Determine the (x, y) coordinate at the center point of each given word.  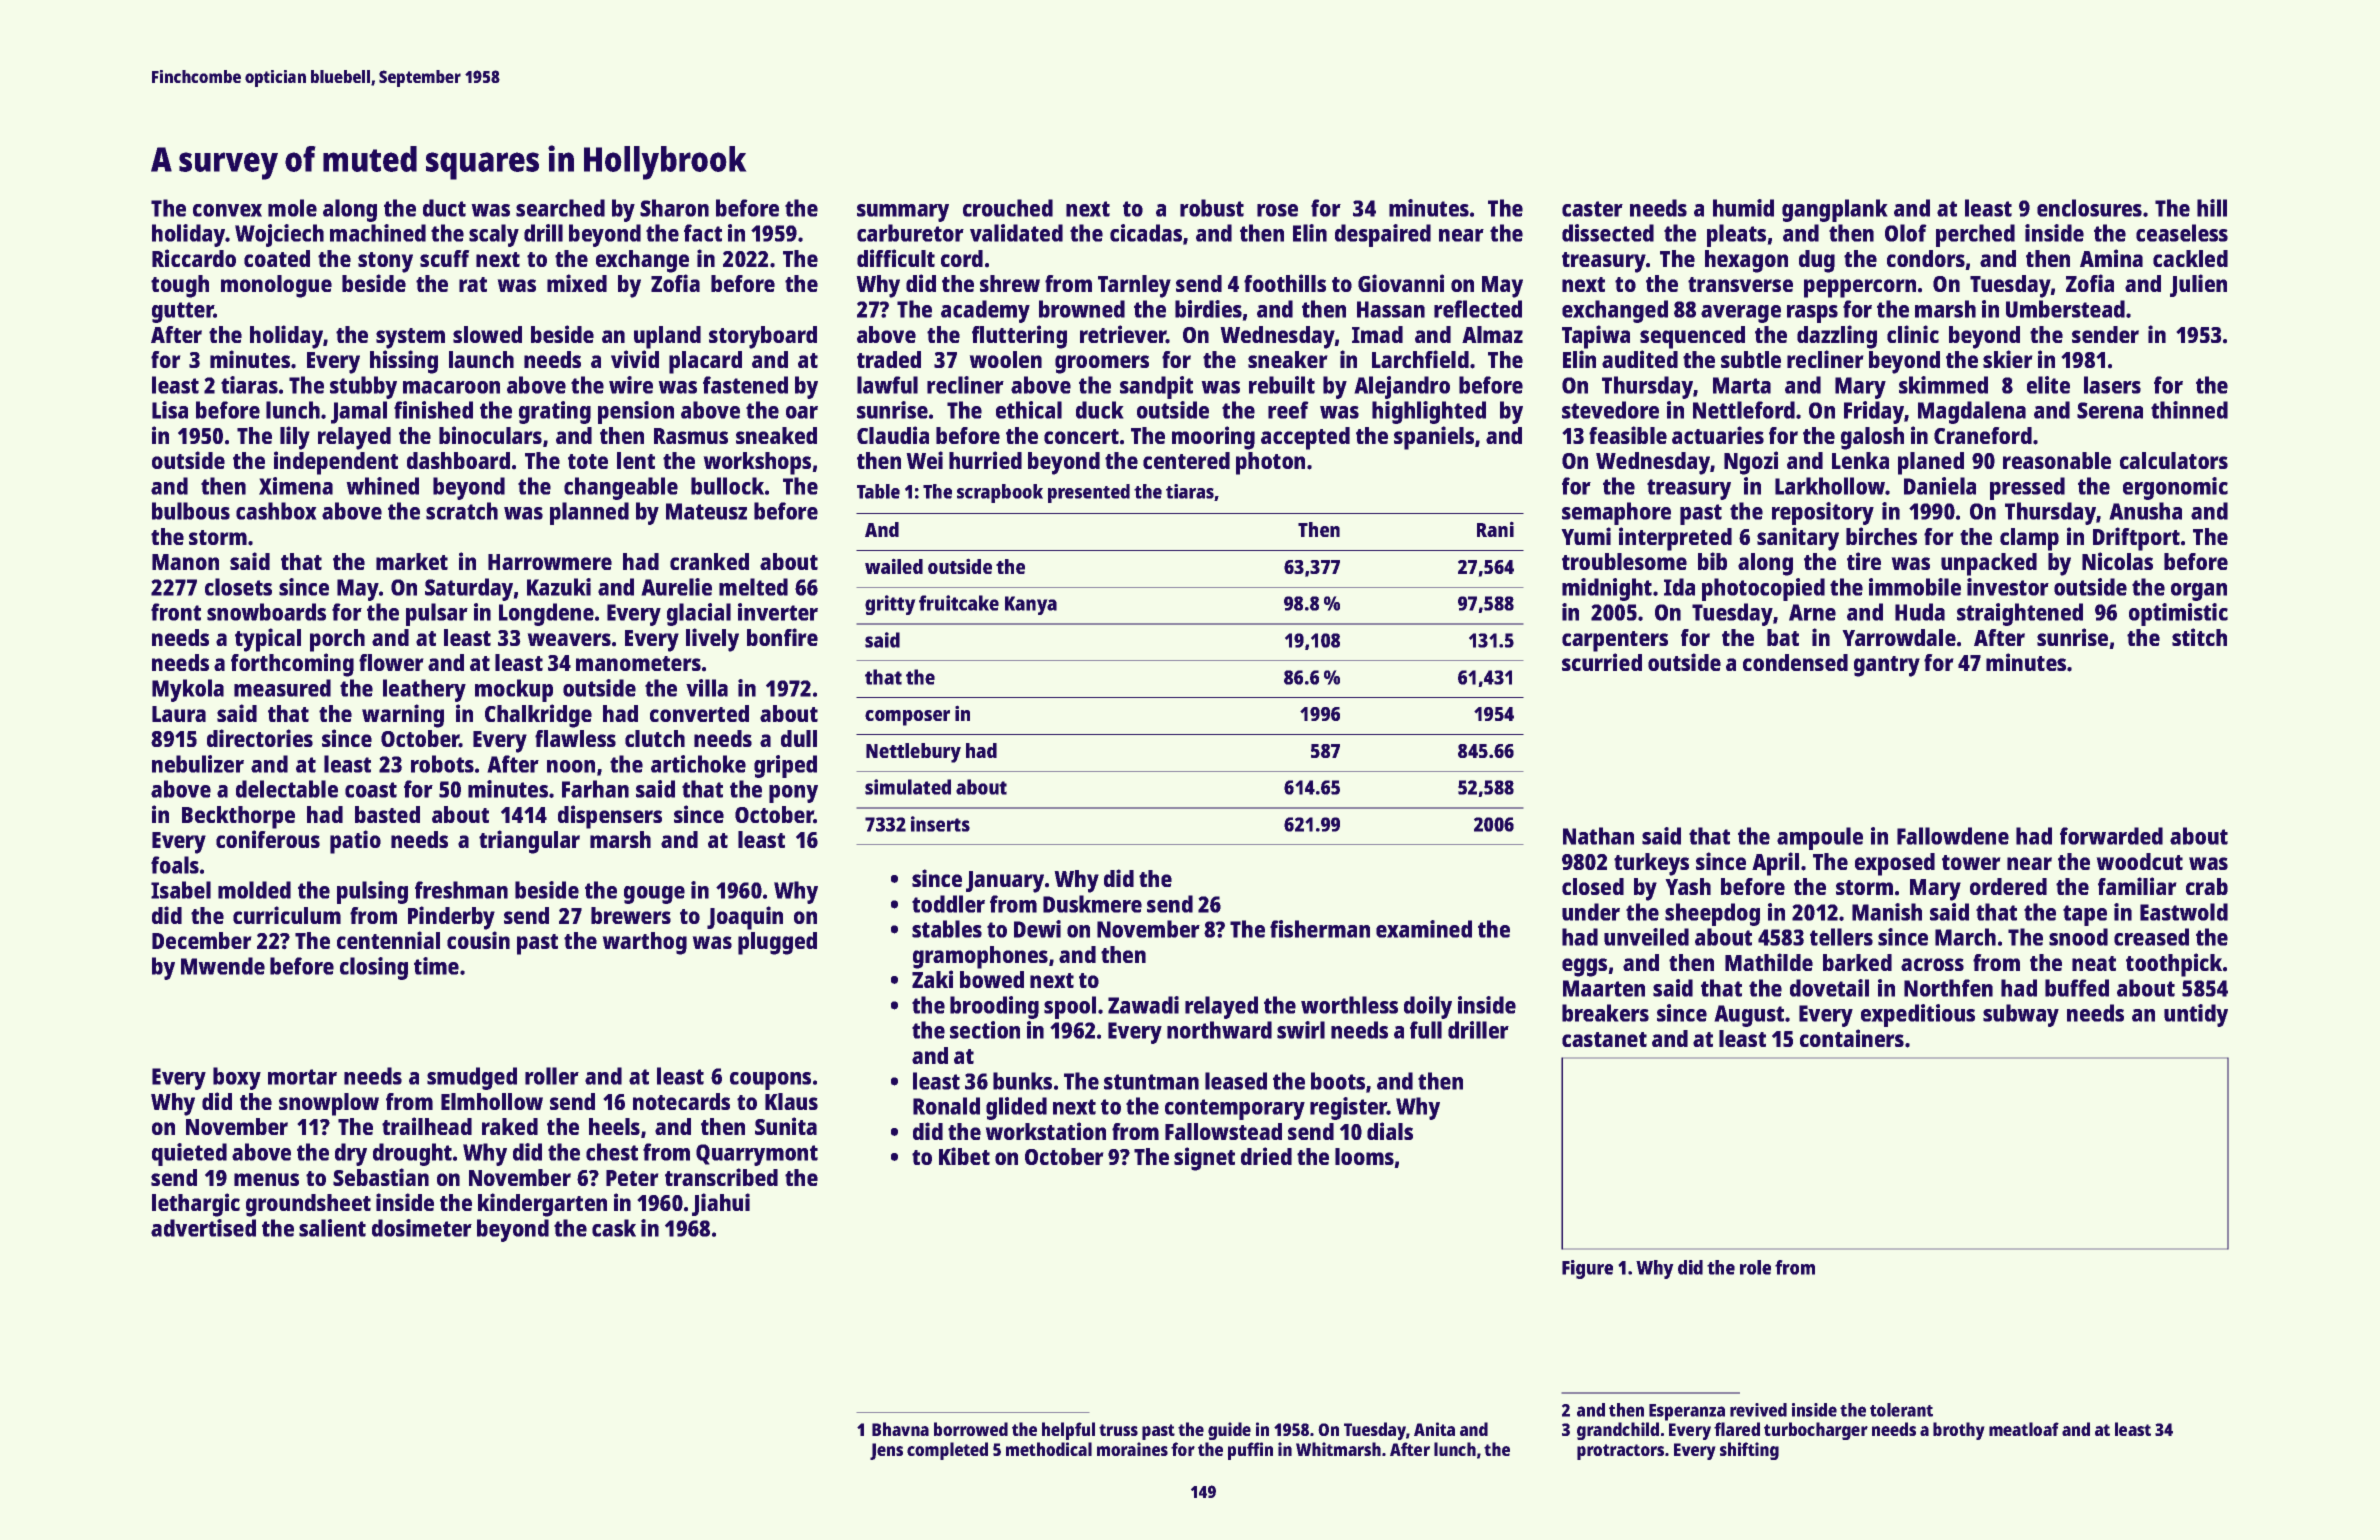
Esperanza (1687, 1412)
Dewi (1037, 929)
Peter (632, 1178)
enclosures (2089, 208)
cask (614, 1228)
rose (1277, 210)
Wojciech (279, 235)
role (1755, 1267)
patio (355, 842)
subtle (1751, 359)
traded (889, 359)
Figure (1587, 1269)
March (1965, 937)
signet (1204, 1159)
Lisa (170, 410)
